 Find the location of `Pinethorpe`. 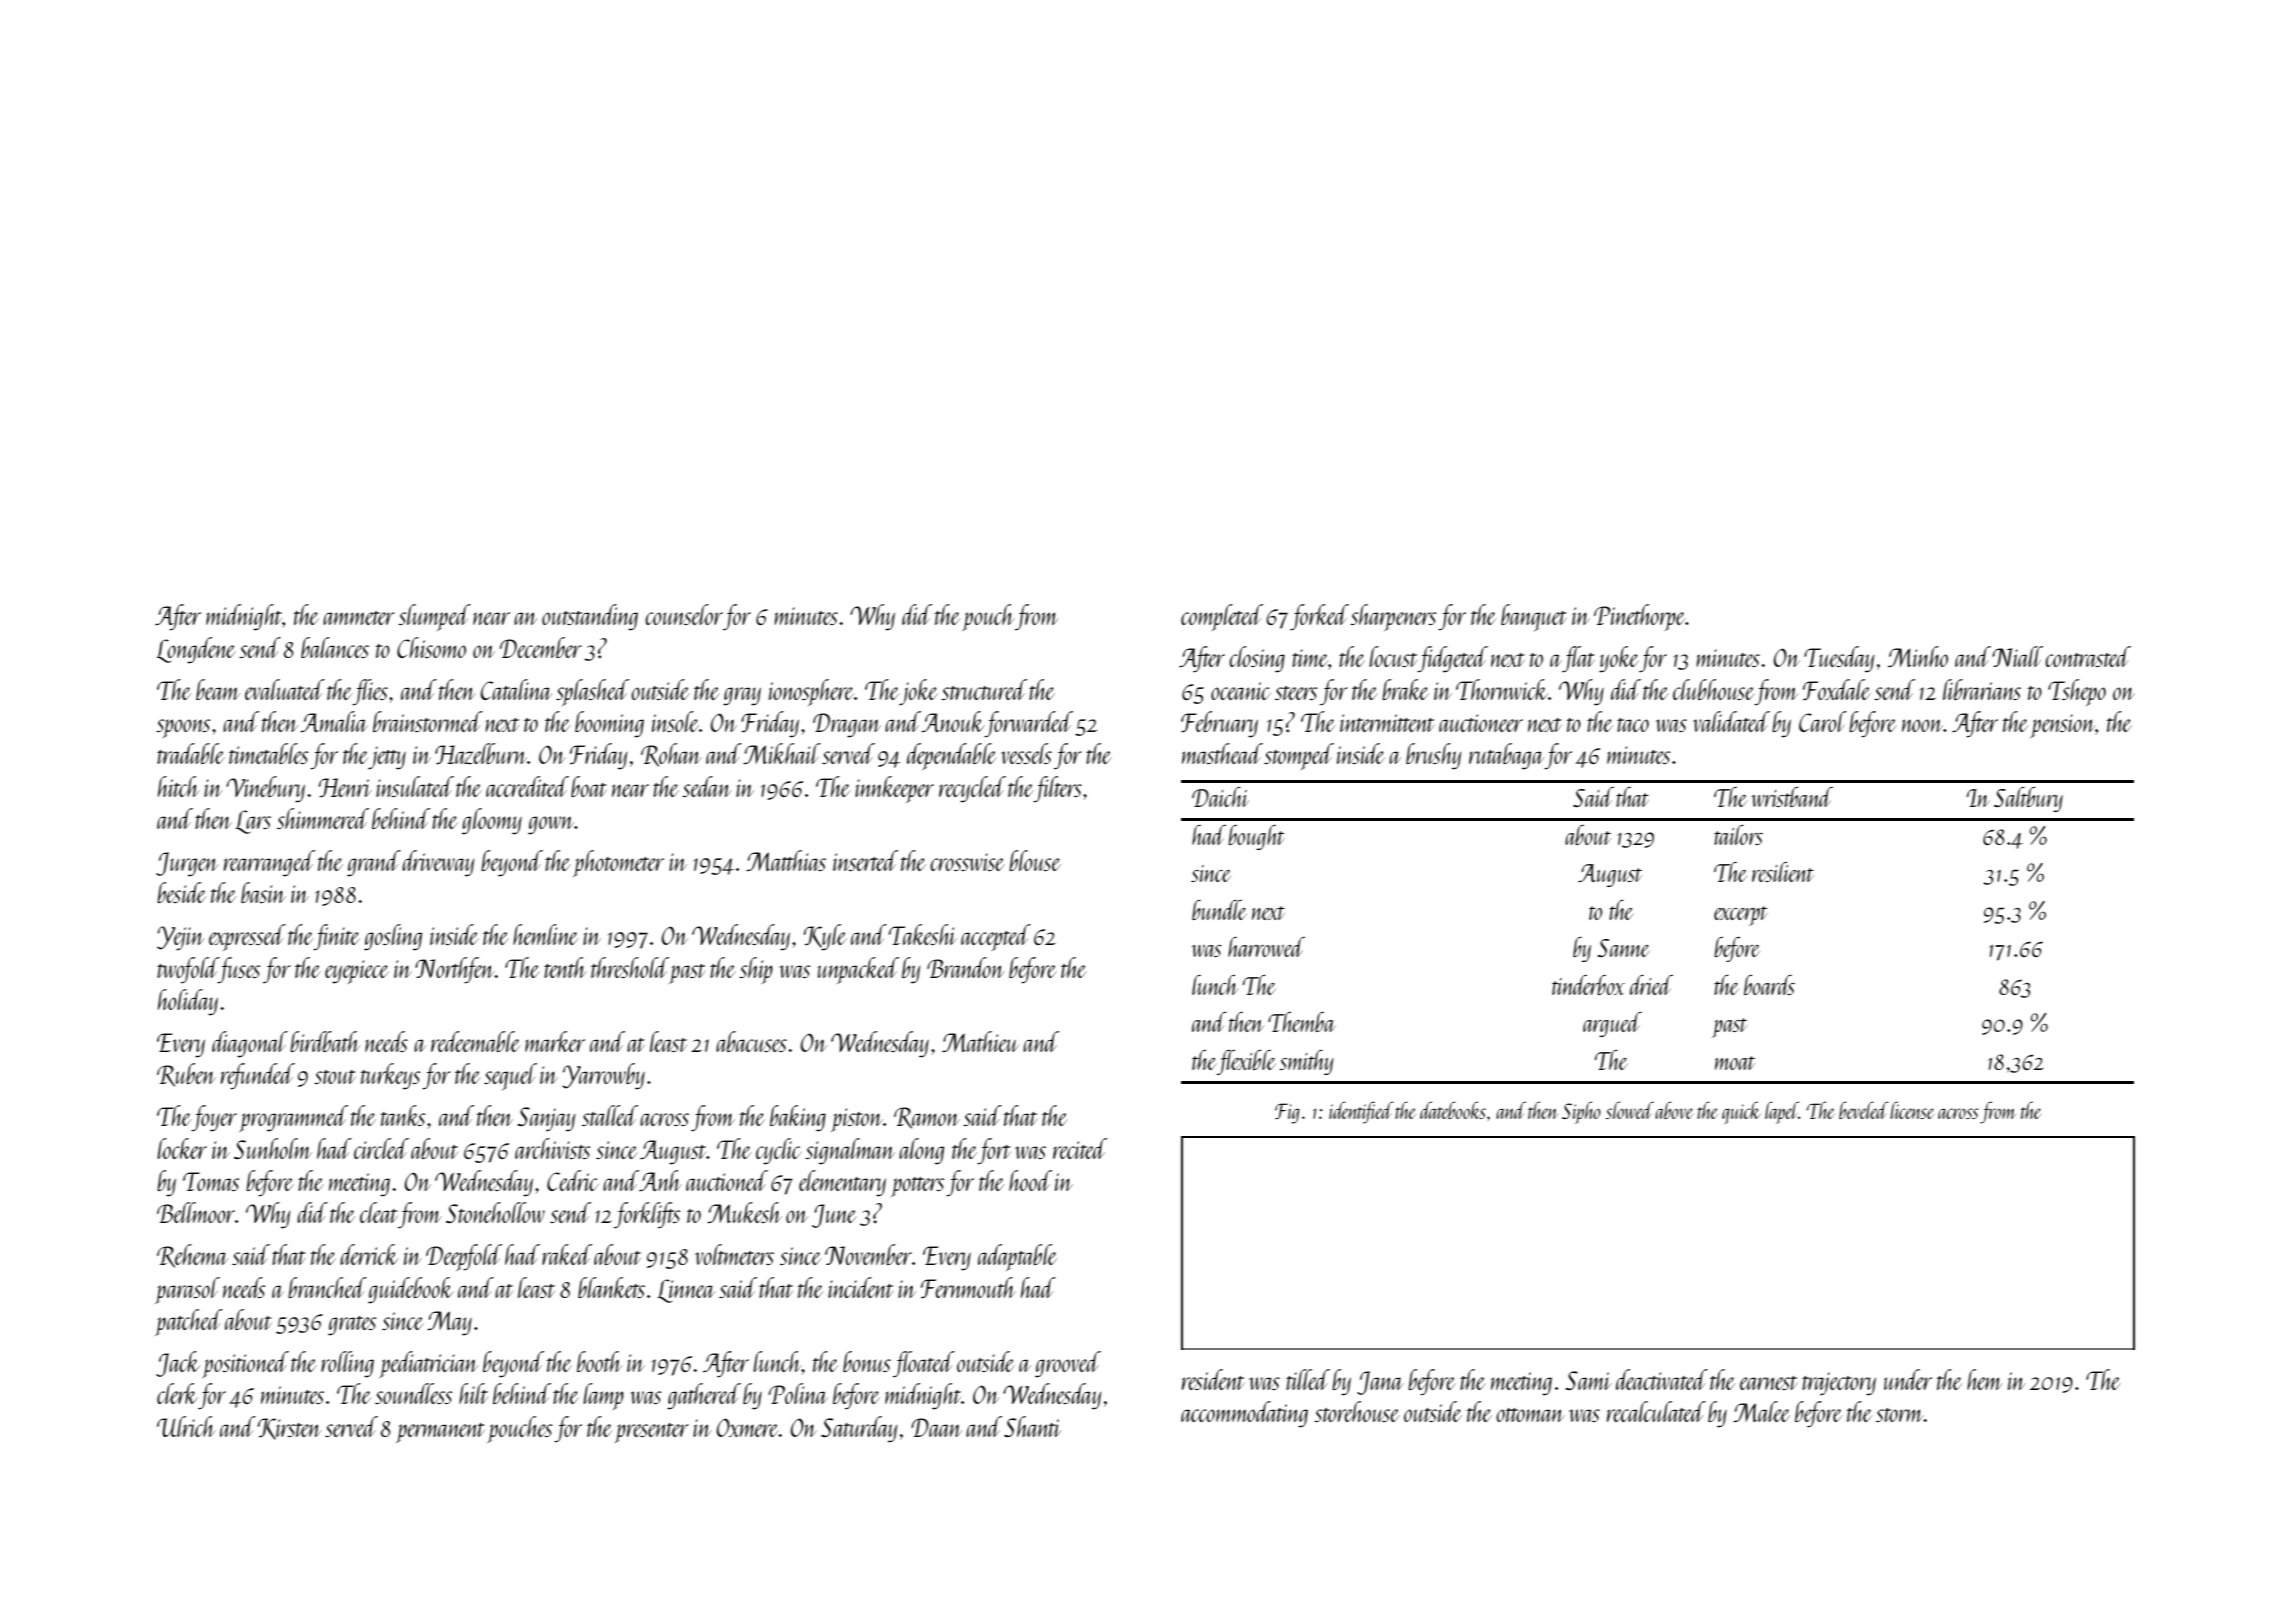

Pinethorpe is located at coordinates (1640, 617).
